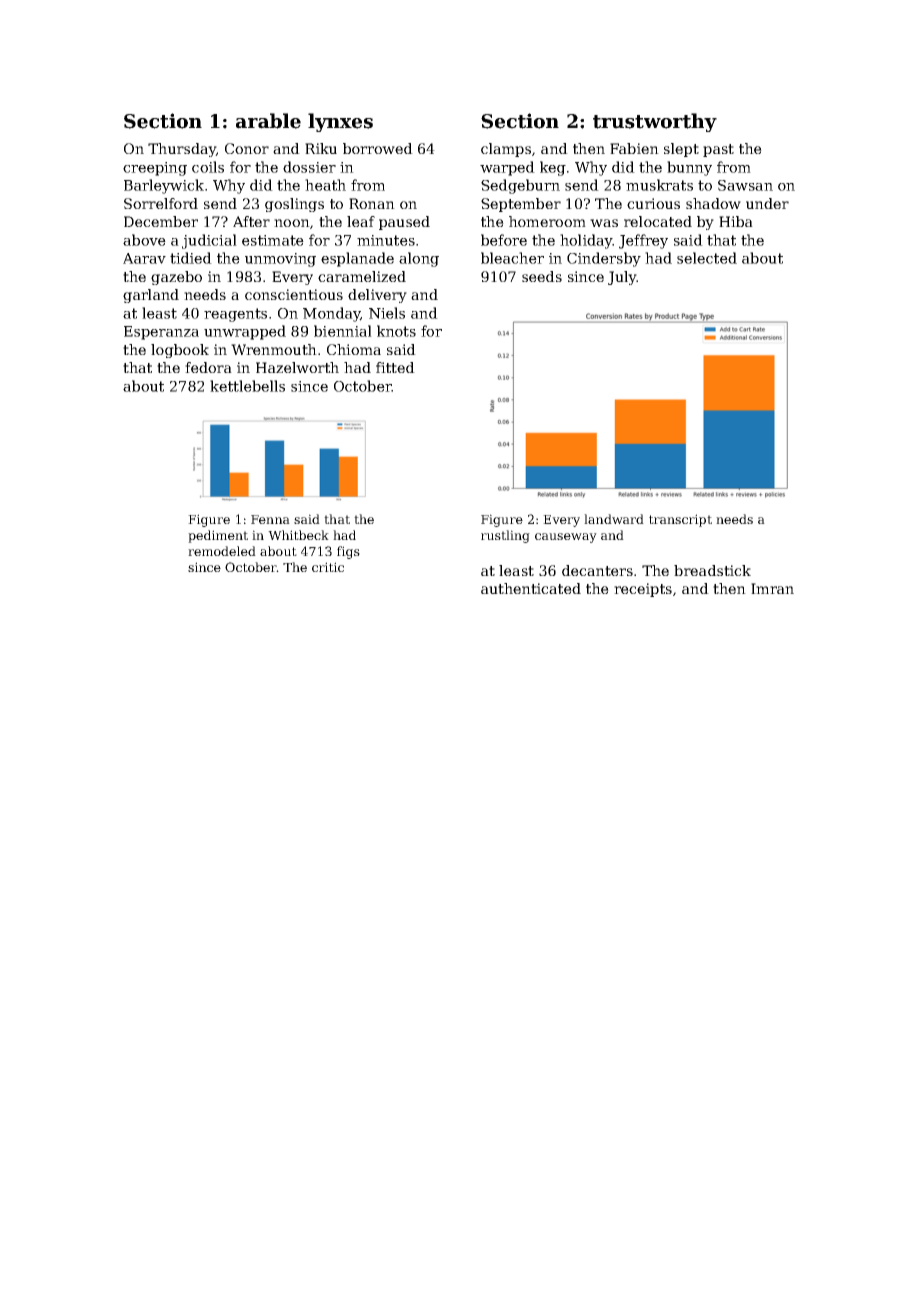 The width and height of the screenshot is (924, 1308). Describe the element at coordinates (387, 313) in the screenshot. I see `Niels` at that location.
